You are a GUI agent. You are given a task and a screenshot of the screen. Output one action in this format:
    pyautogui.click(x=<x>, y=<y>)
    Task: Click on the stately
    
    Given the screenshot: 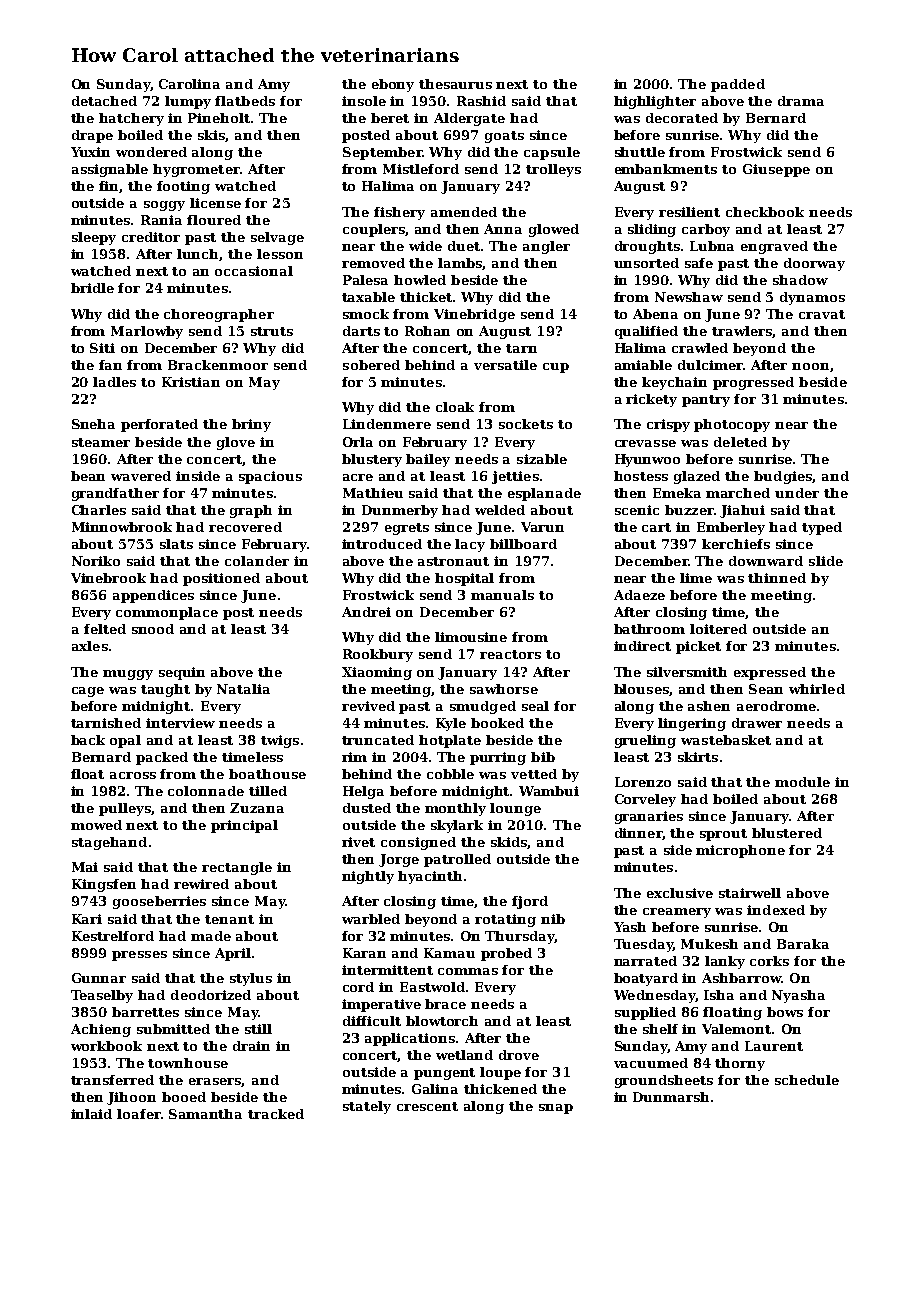 What is the action you would take?
    pyautogui.click(x=367, y=1107)
